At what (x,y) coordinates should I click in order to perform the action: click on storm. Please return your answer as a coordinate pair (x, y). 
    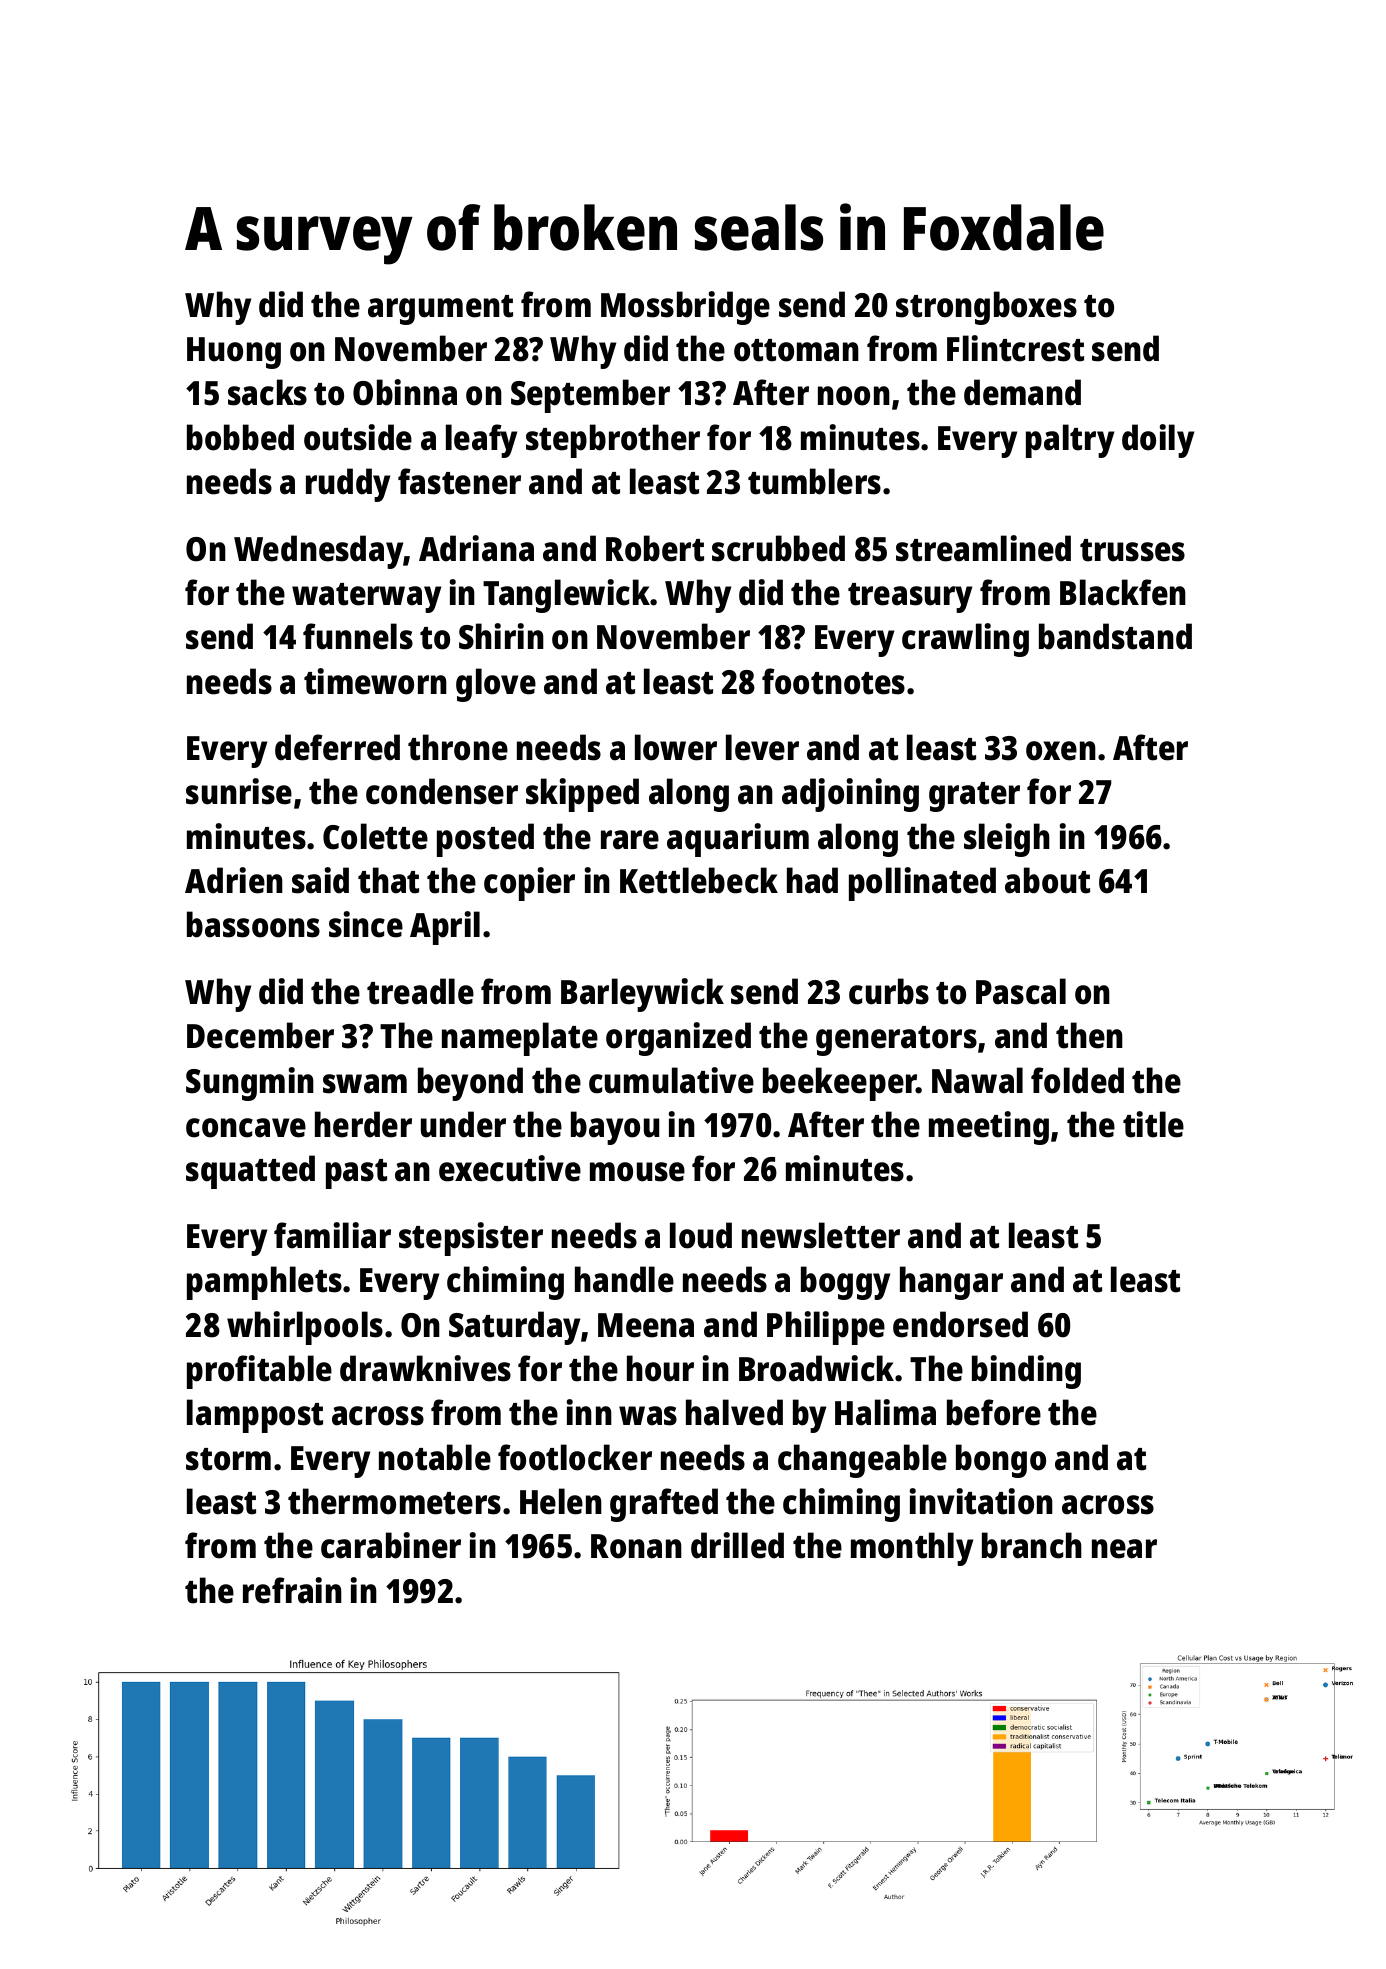
    Looking at the image, I should click on (228, 1459).
